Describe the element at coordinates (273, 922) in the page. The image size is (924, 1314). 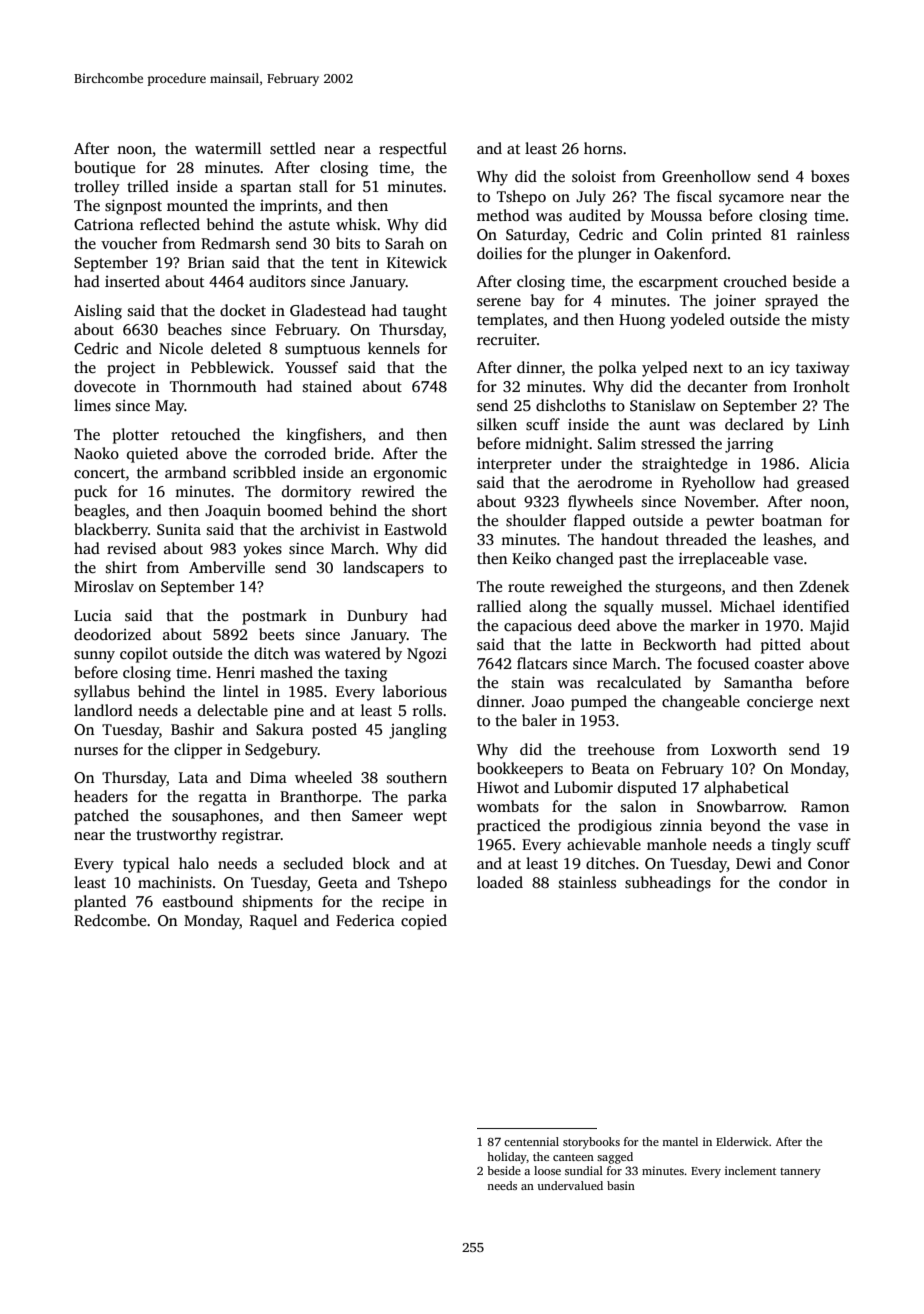
I see `Raquel` at that location.
